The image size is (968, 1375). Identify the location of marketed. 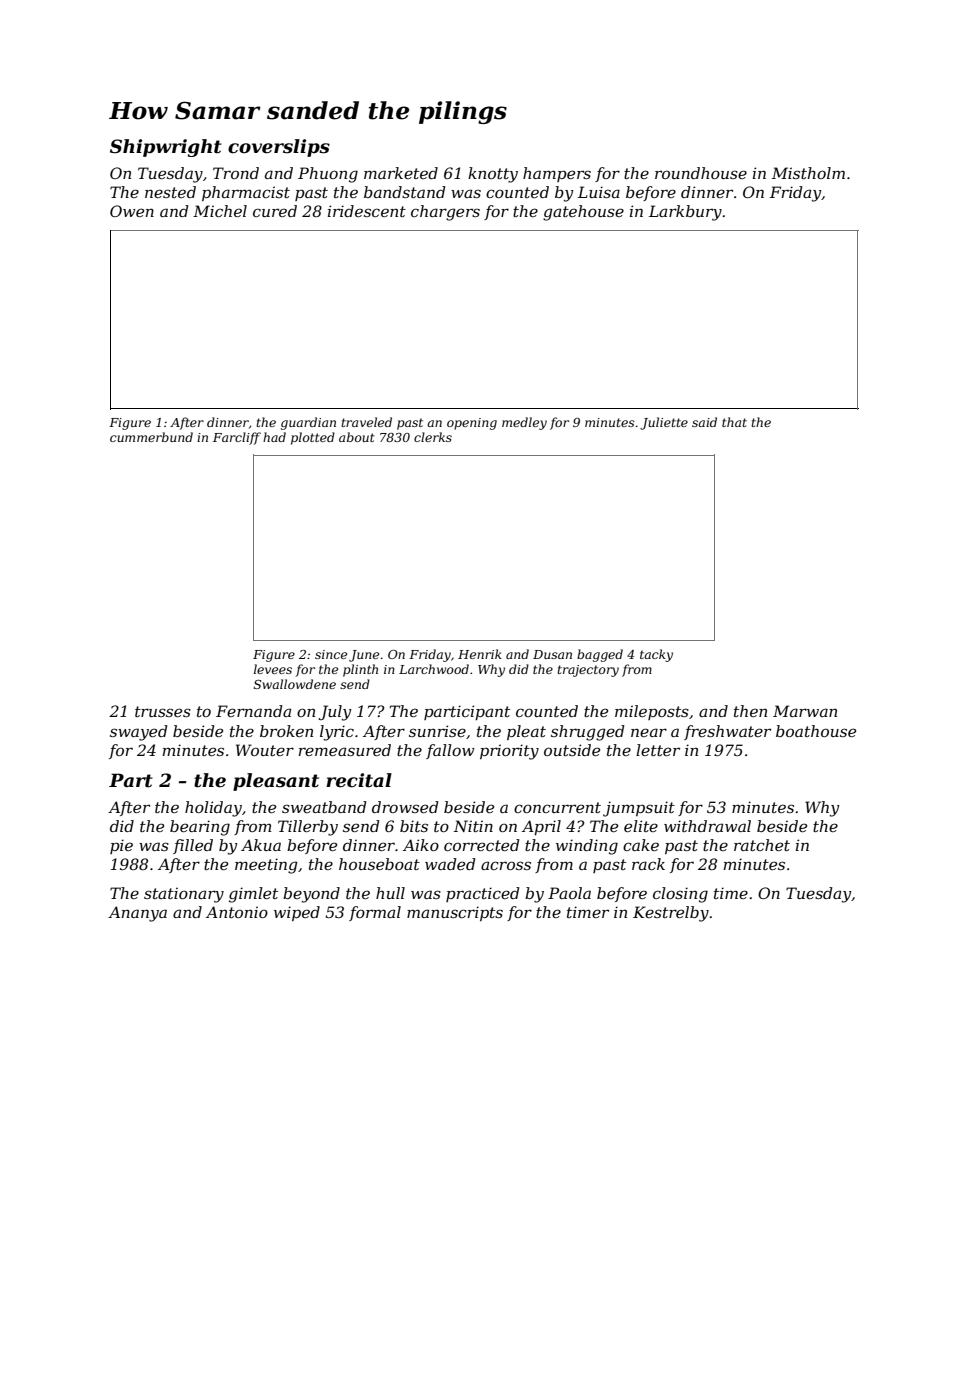
(401, 173).
